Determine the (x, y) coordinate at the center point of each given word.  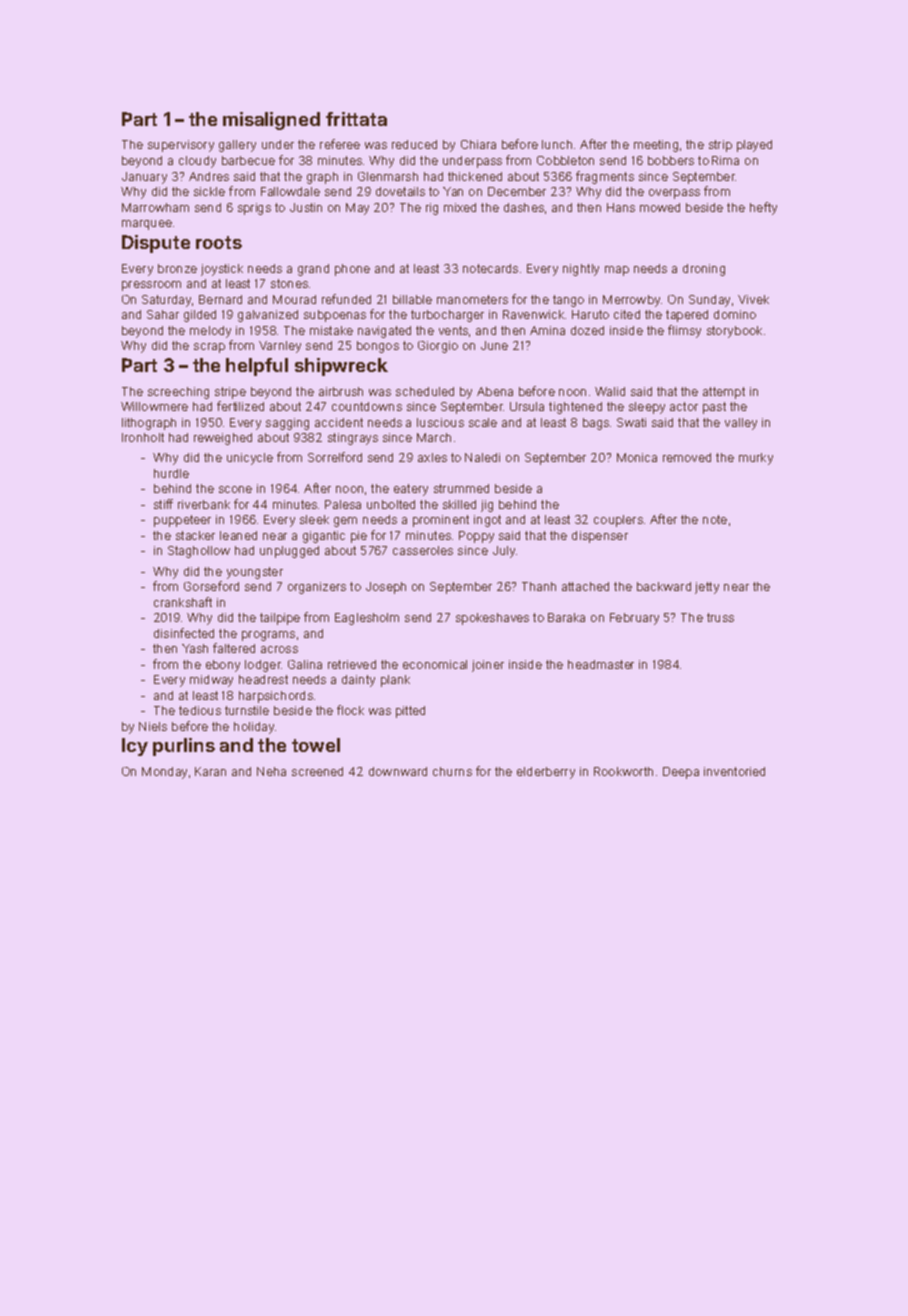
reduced (414, 144)
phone (352, 270)
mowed (660, 207)
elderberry (546, 773)
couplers (618, 521)
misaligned (271, 121)
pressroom (151, 286)
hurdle (171, 473)
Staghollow (199, 552)
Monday (164, 773)
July (504, 552)
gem (345, 522)
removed (687, 457)
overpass (674, 194)
